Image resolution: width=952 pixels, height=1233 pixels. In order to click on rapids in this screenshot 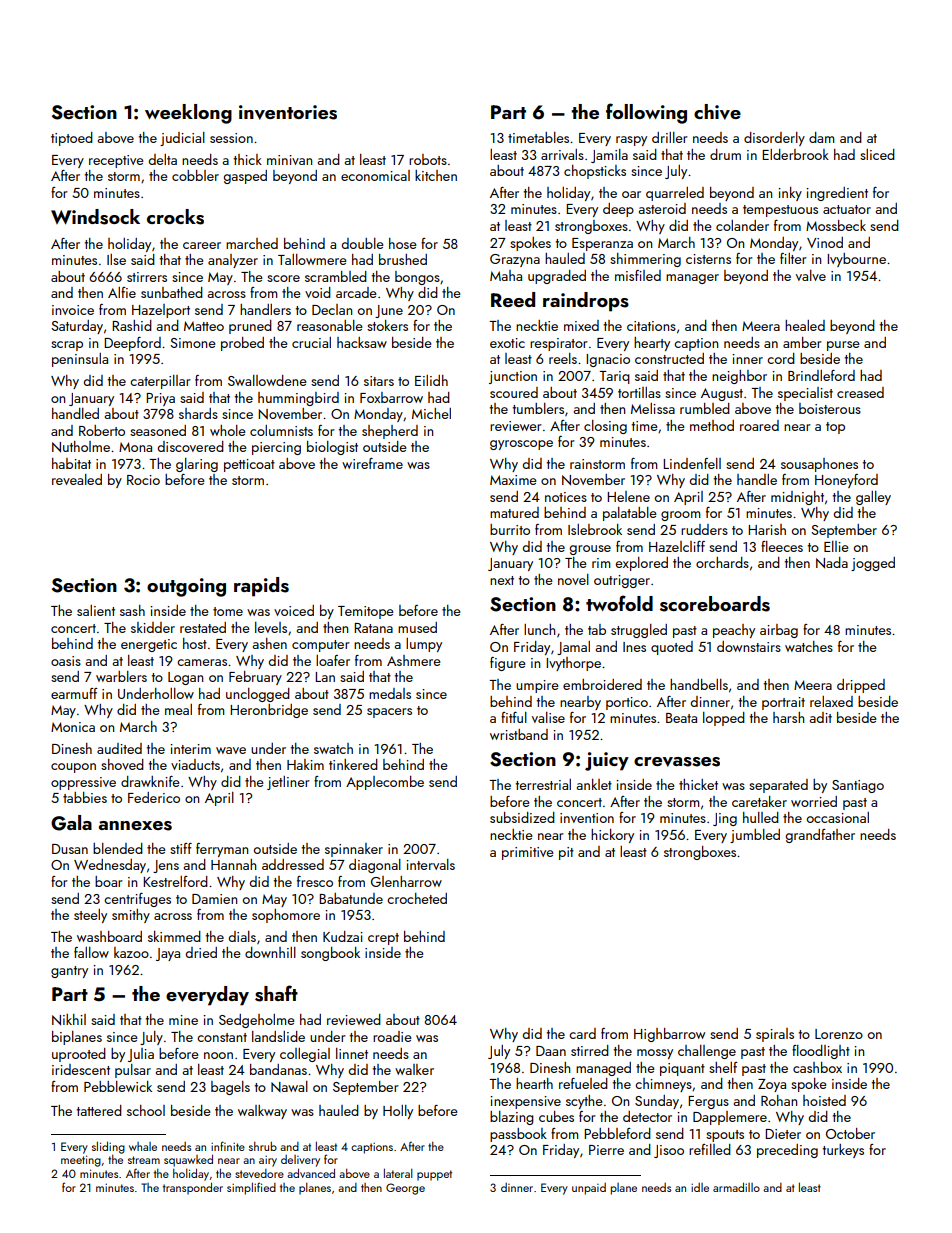, I will do `click(261, 587)`.
